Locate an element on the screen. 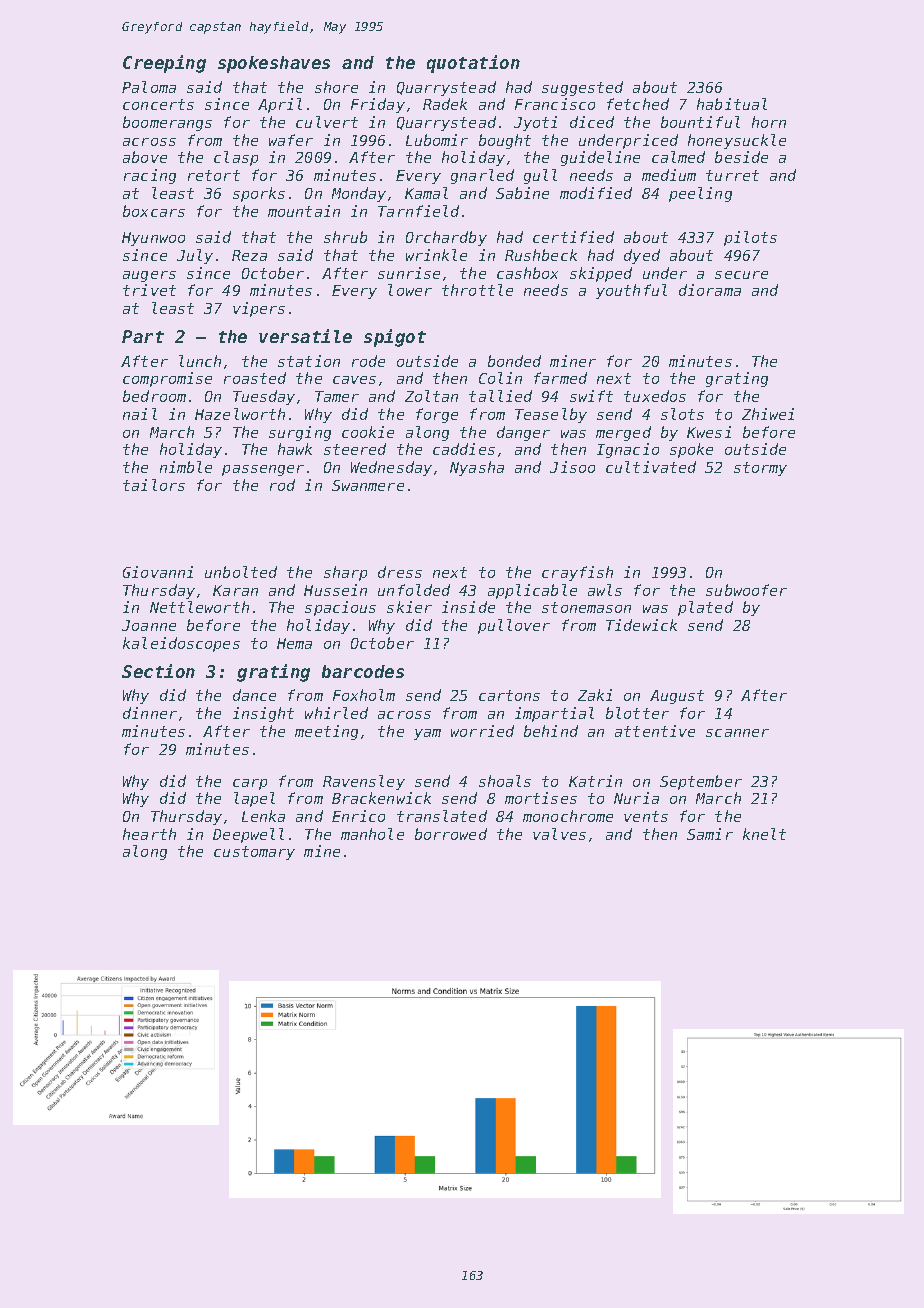  knelt is located at coordinates (764, 834).
